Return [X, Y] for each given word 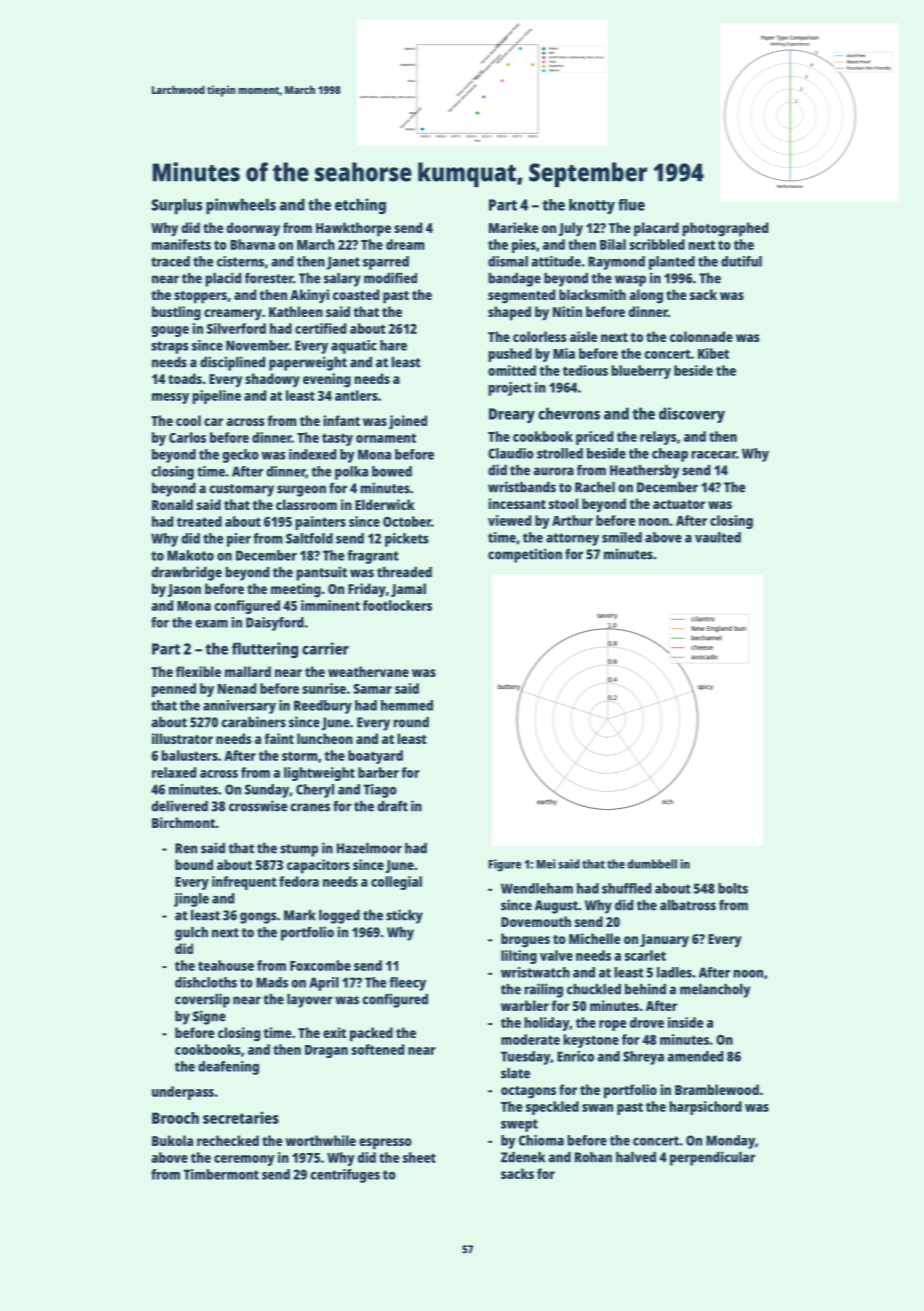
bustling [176, 313]
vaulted [718, 537]
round [411, 722]
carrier [325, 648]
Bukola [172, 1140]
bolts [733, 888]
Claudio [511, 453]
